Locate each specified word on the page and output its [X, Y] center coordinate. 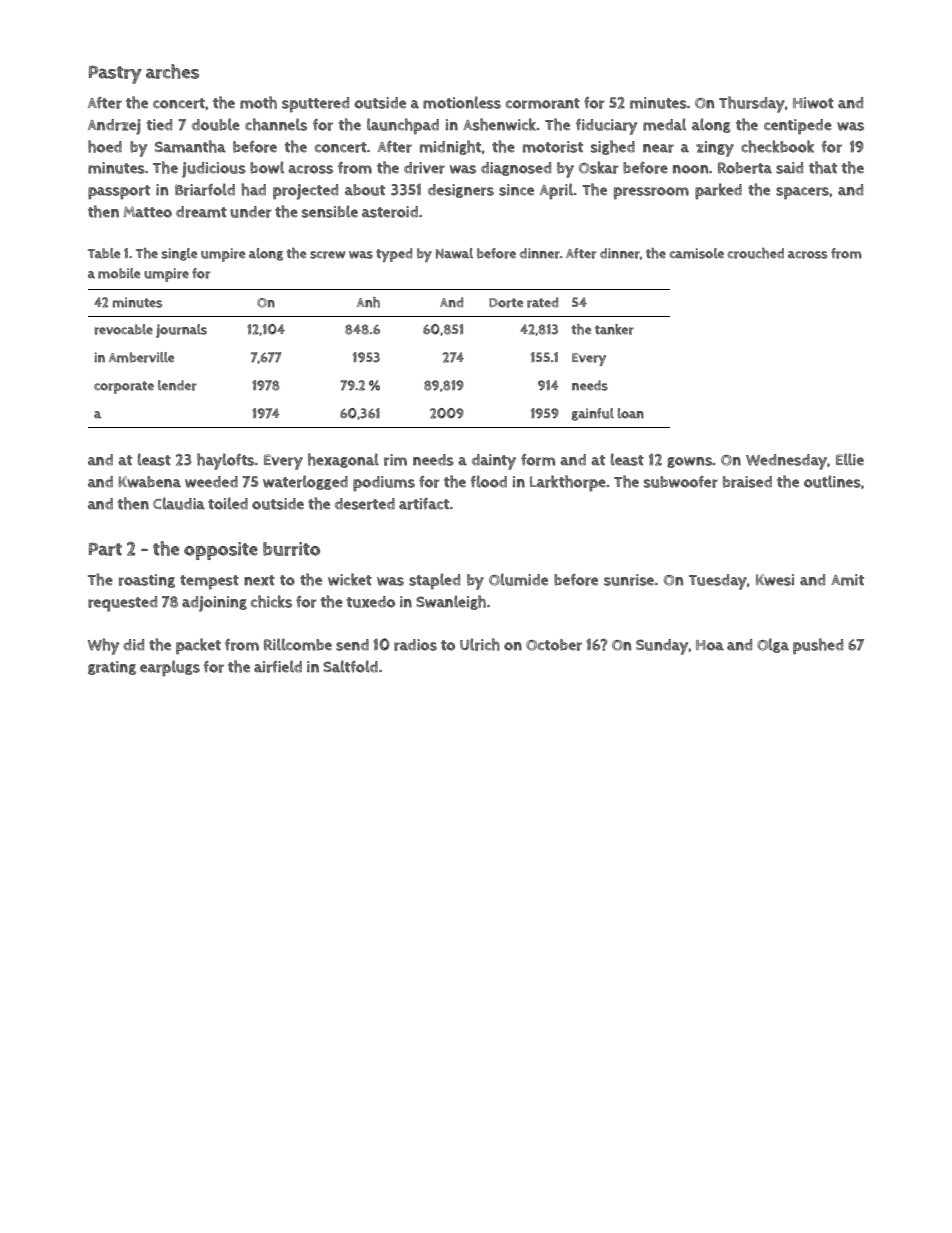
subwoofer [681, 482]
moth [258, 102]
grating [112, 668]
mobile [119, 273]
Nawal [454, 253]
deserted [365, 504]
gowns [690, 462]
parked [718, 191]
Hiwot [813, 103]
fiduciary [606, 127]
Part [105, 549]
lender [177, 385]
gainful [593, 414]
